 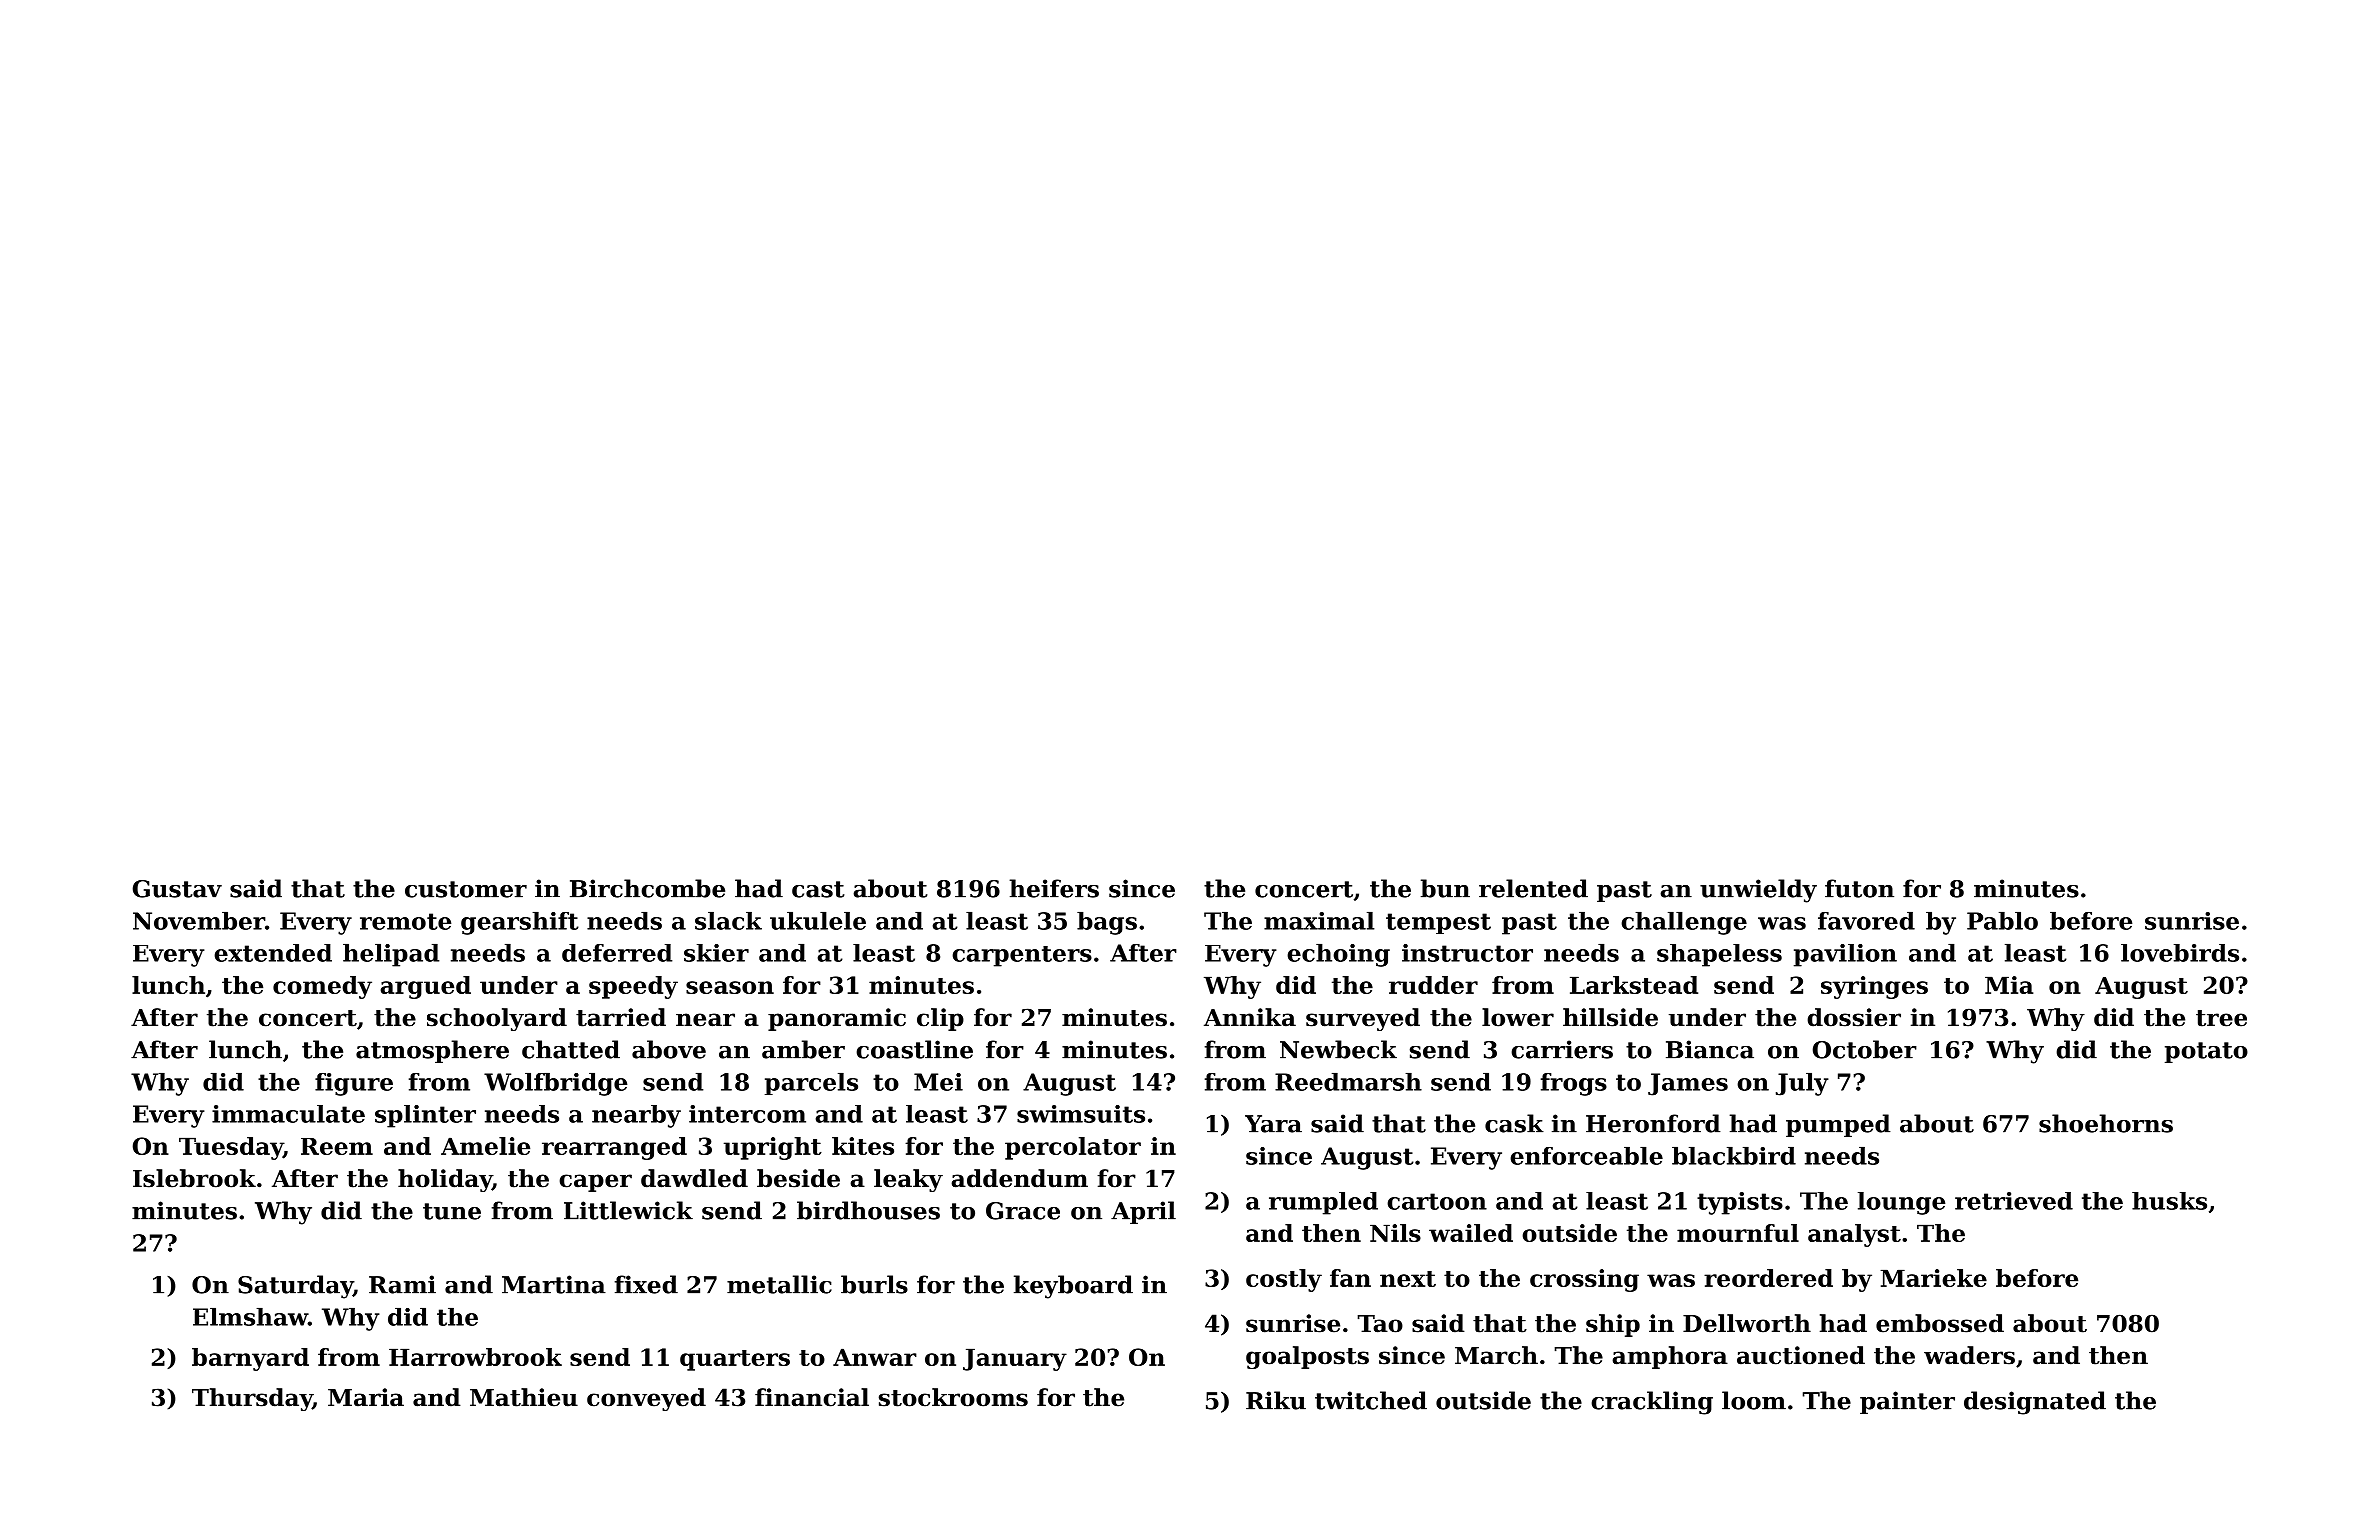 What do you see at coordinates (1380, 1324) in the document?
I see `Tao` at bounding box center [1380, 1324].
